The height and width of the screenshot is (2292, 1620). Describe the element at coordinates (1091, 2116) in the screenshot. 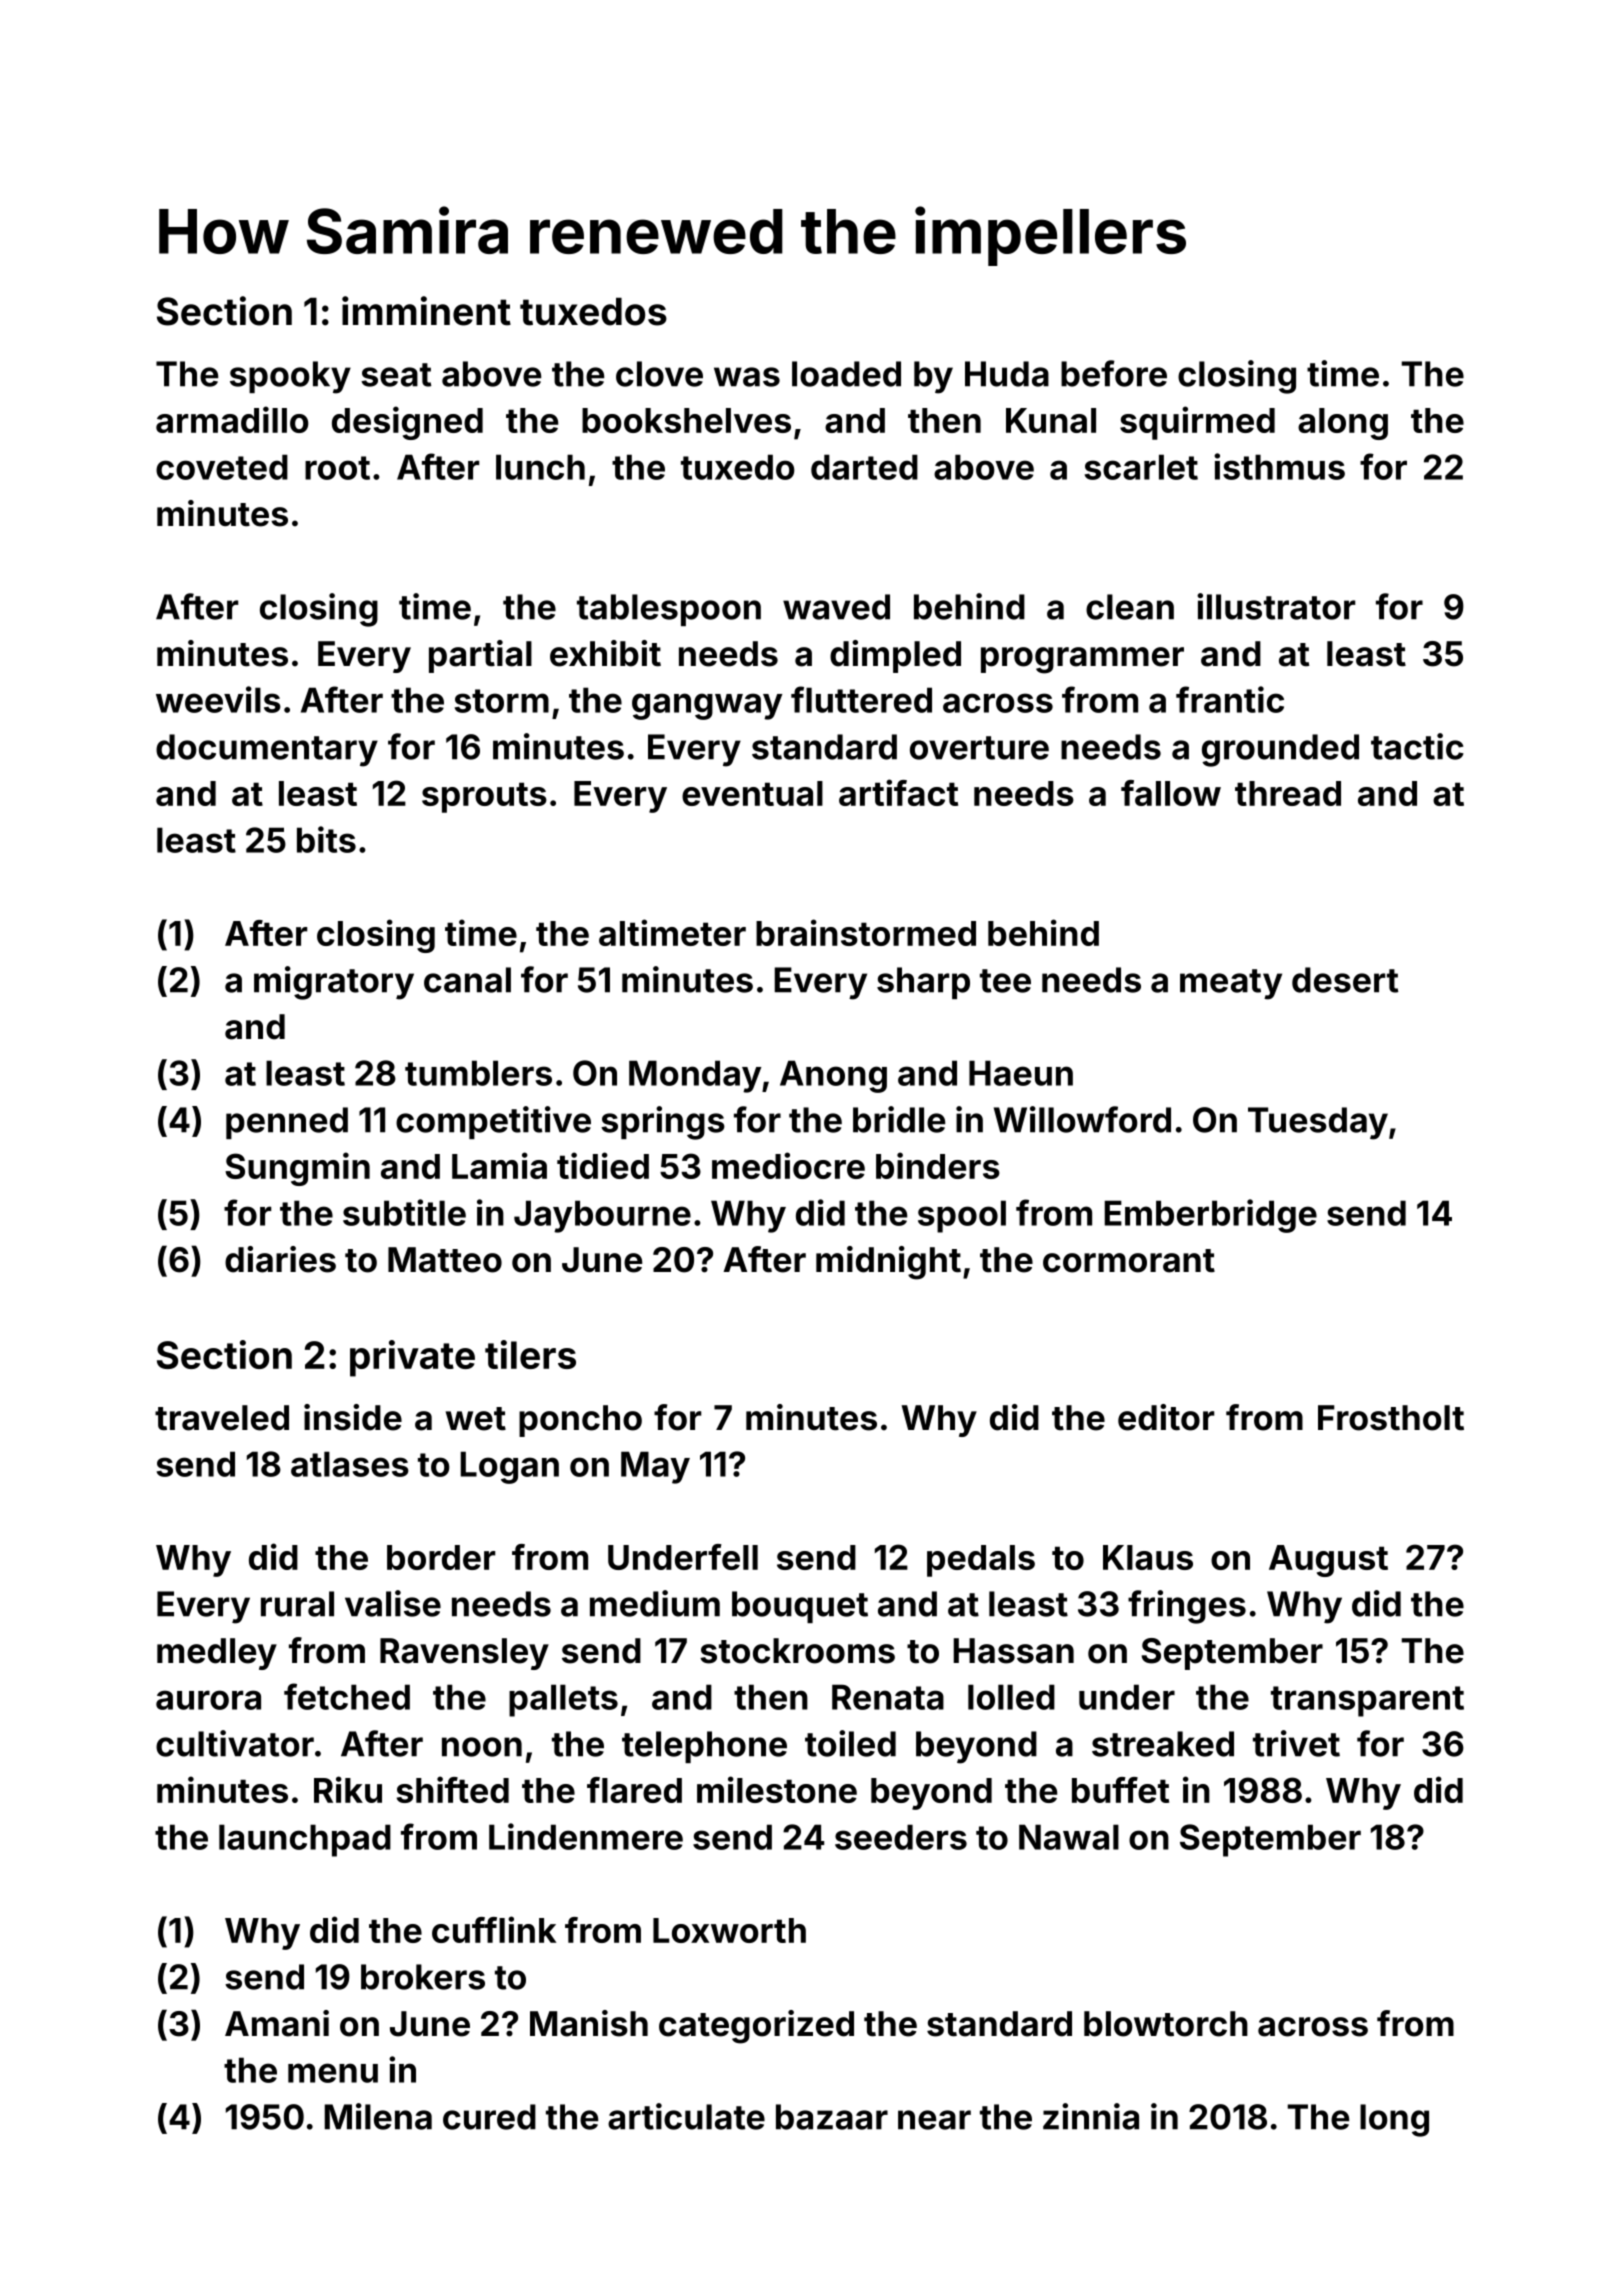

I see `zinnia` at that location.
